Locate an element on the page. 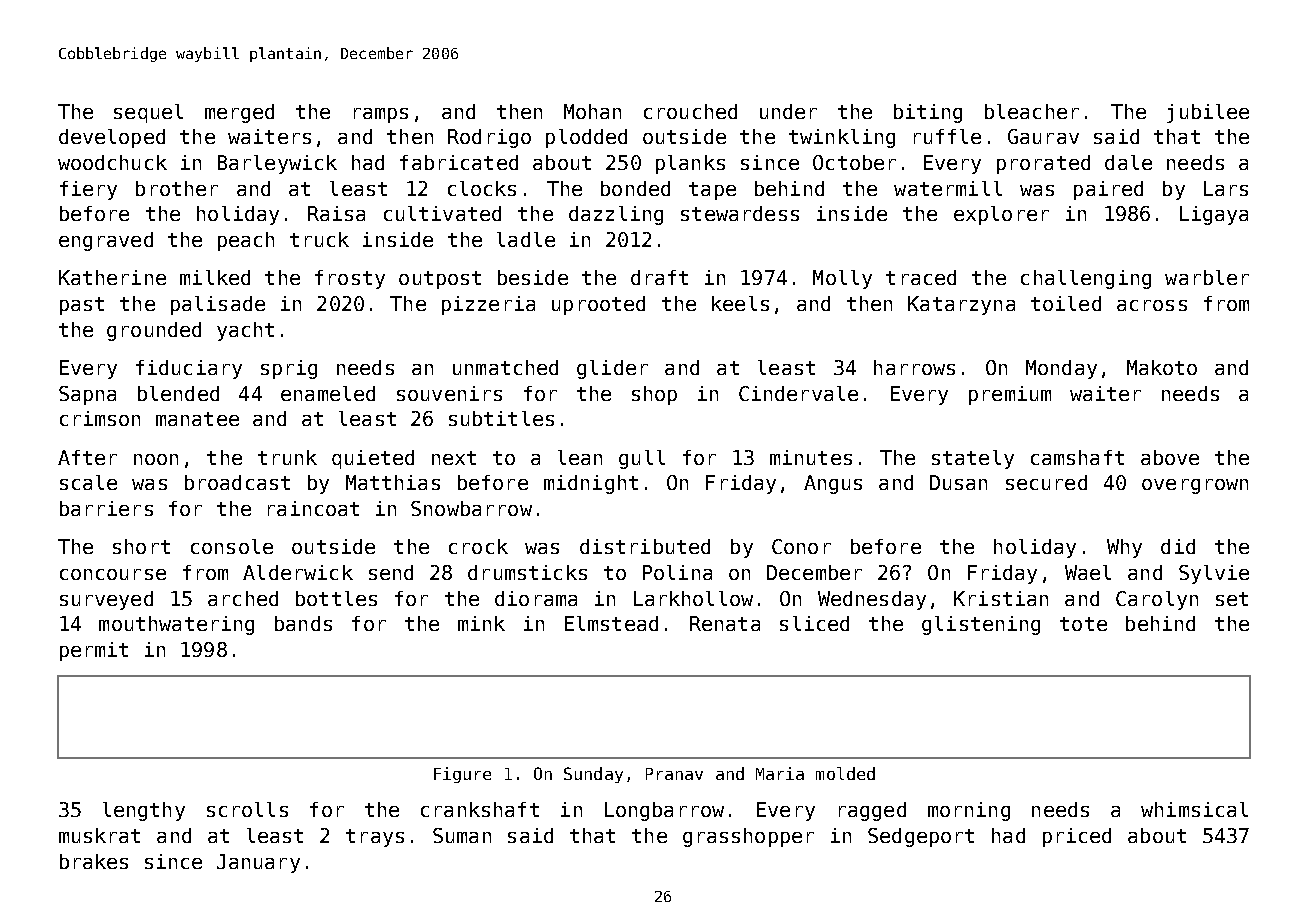 The height and width of the page is (924, 1308). January is located at coordinates (258, 863).
